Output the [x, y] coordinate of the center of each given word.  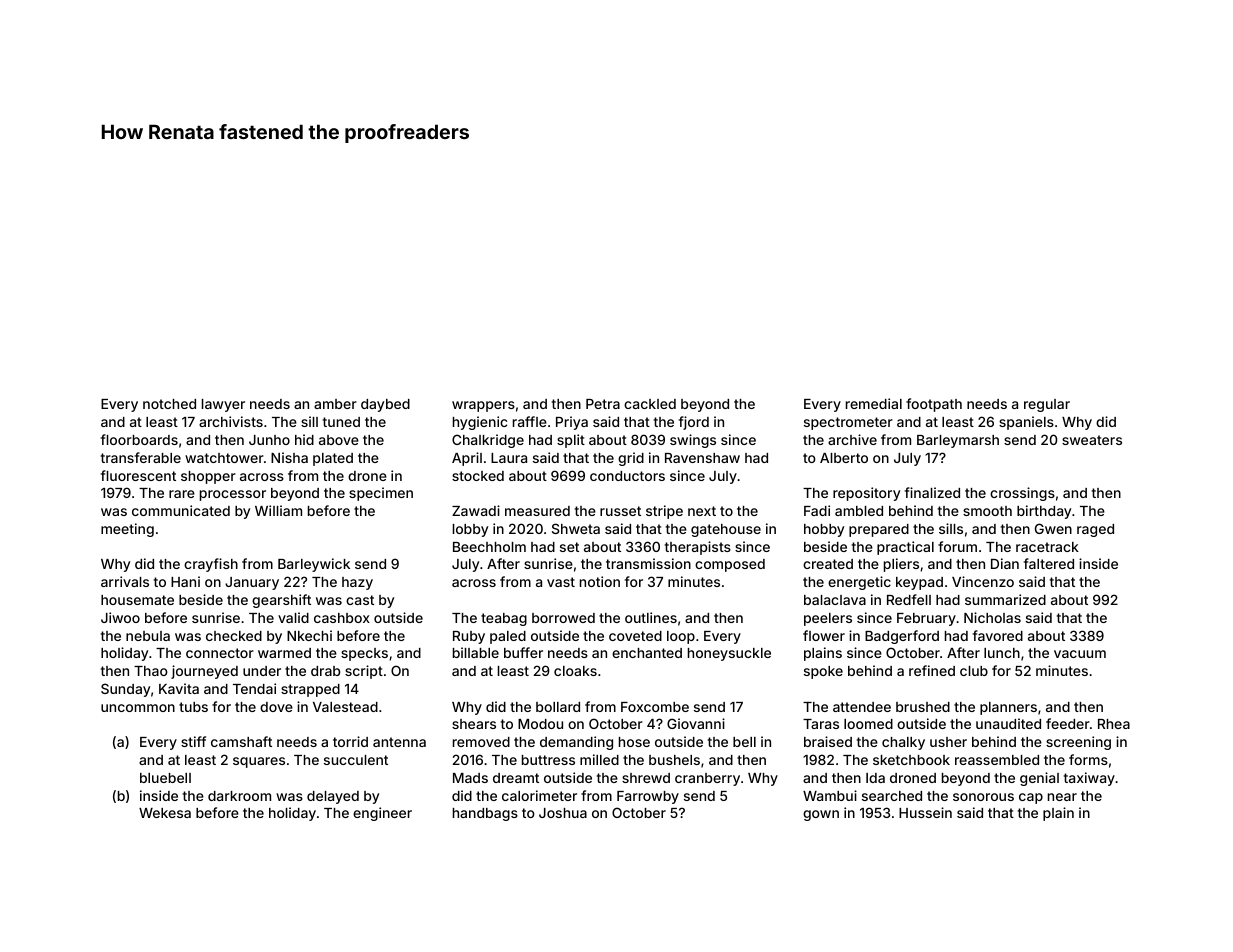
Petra [603, 404]
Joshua [563, 813]
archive [852, 439]
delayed [333, 797]
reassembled [997, 760]
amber [335, 404]
